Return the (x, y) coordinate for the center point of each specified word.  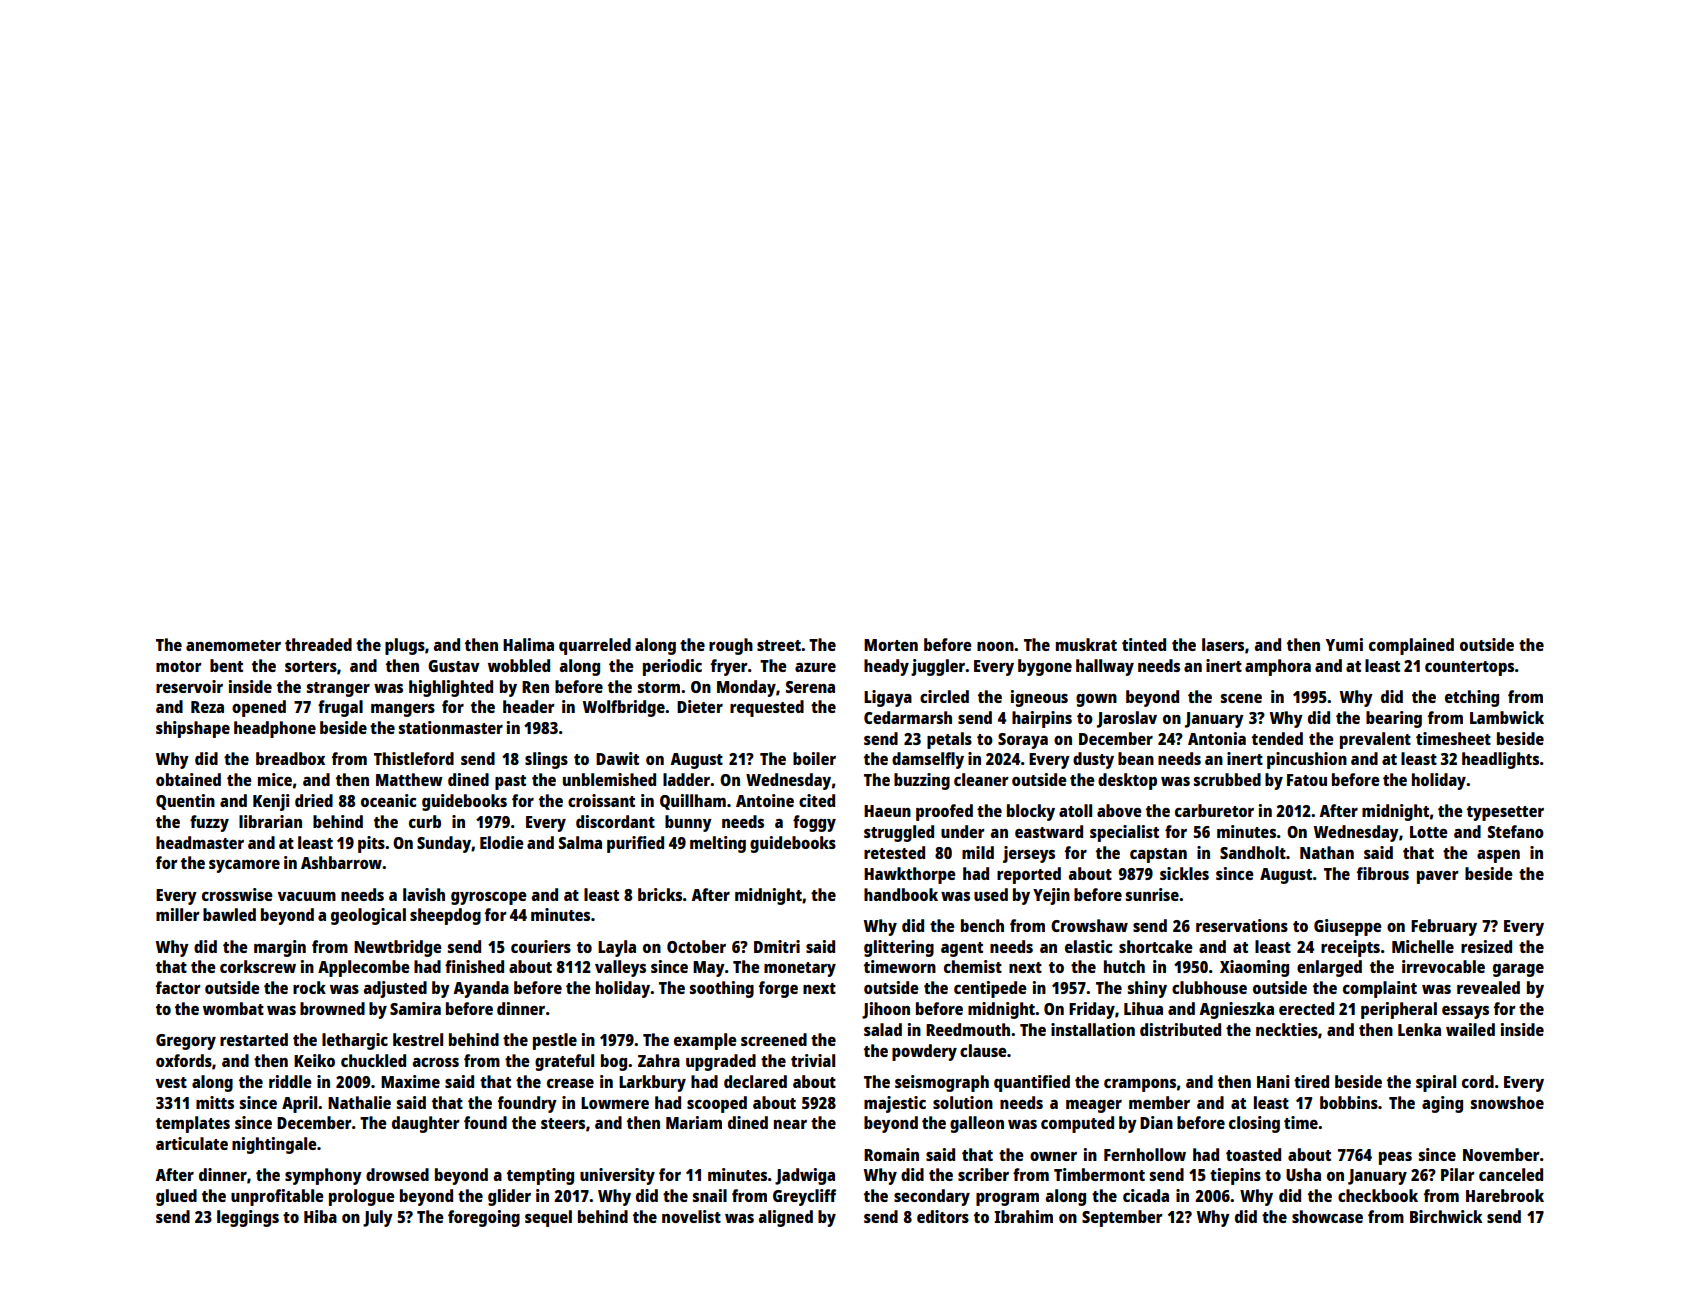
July (378, 1218)
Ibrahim (1023, 1216)
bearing (1394, 719)
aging (1442, 1104)
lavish (424, 894)
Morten (891, 645)
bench (982, 925)
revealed (1488, 987)
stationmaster (451, 727)
